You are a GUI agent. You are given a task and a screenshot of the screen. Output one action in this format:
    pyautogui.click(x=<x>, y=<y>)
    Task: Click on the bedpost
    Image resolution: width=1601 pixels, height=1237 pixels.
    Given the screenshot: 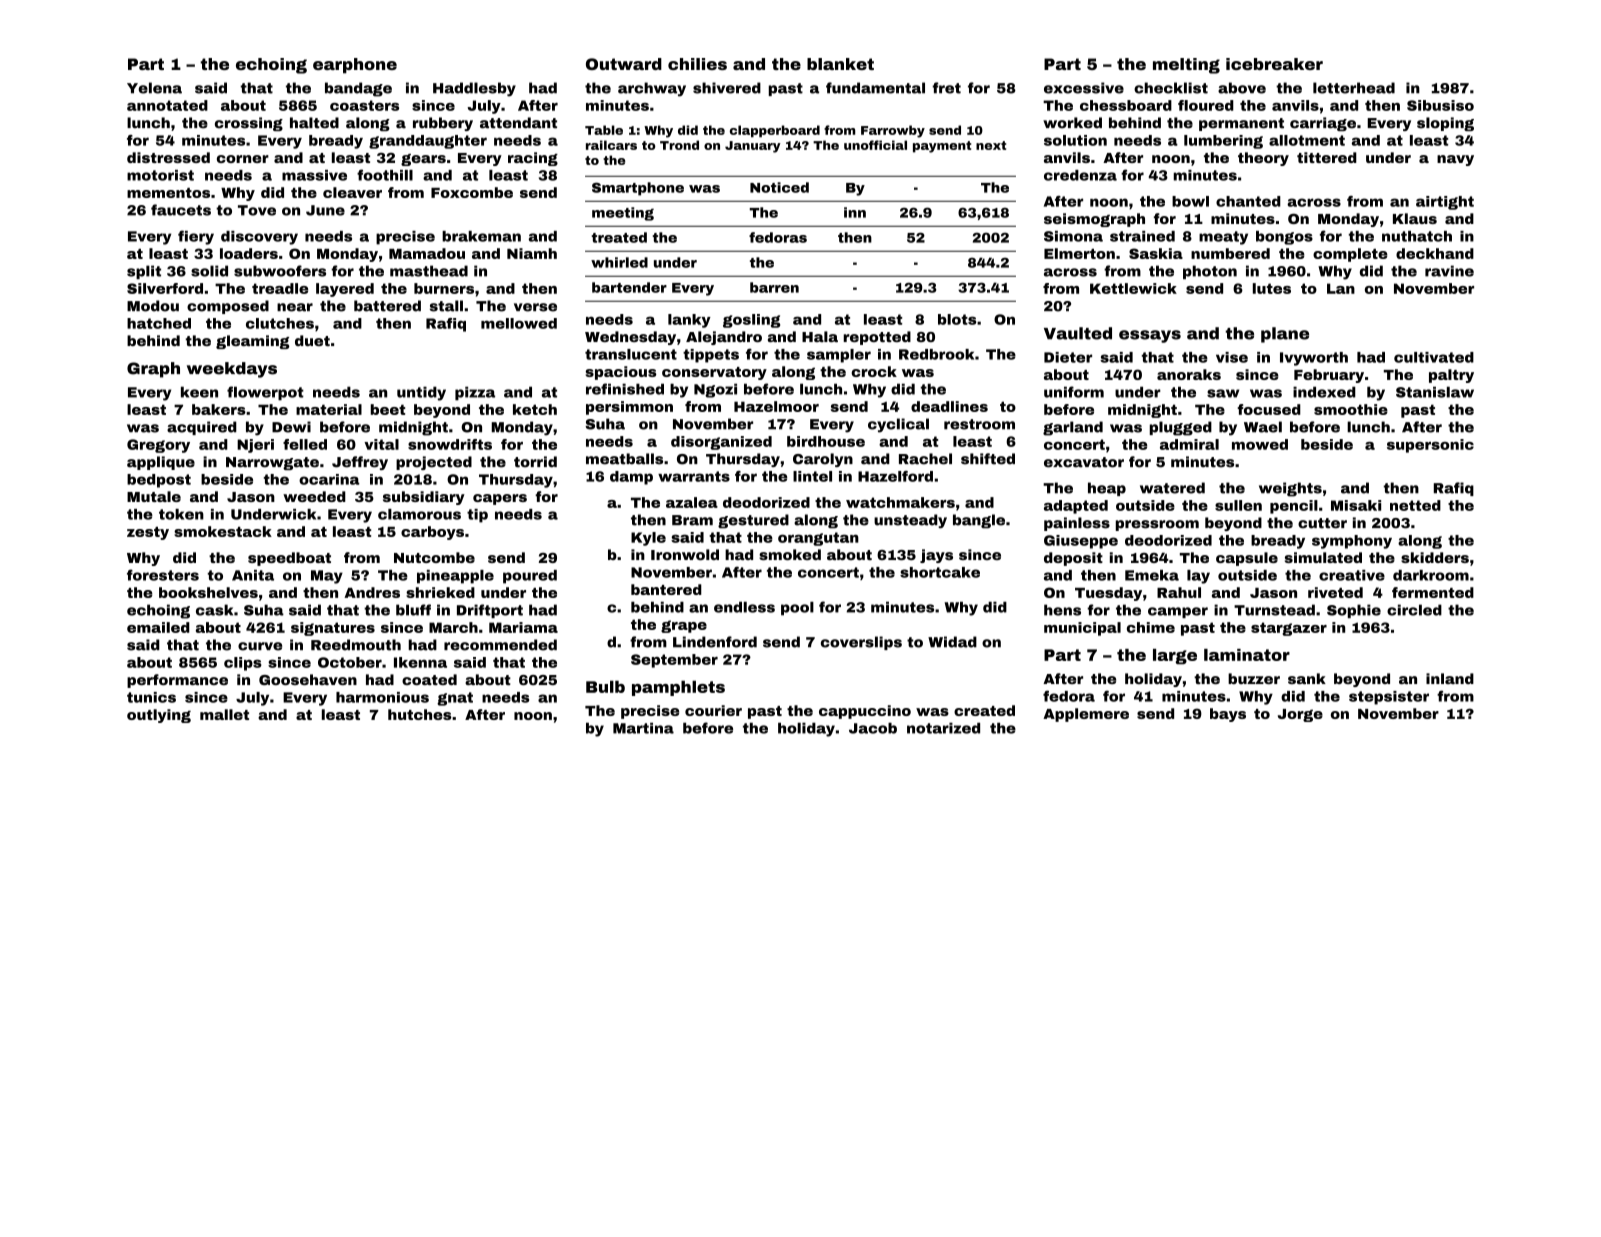 What is the action you would take?
    pyautogui.click(x=159, y=481)
